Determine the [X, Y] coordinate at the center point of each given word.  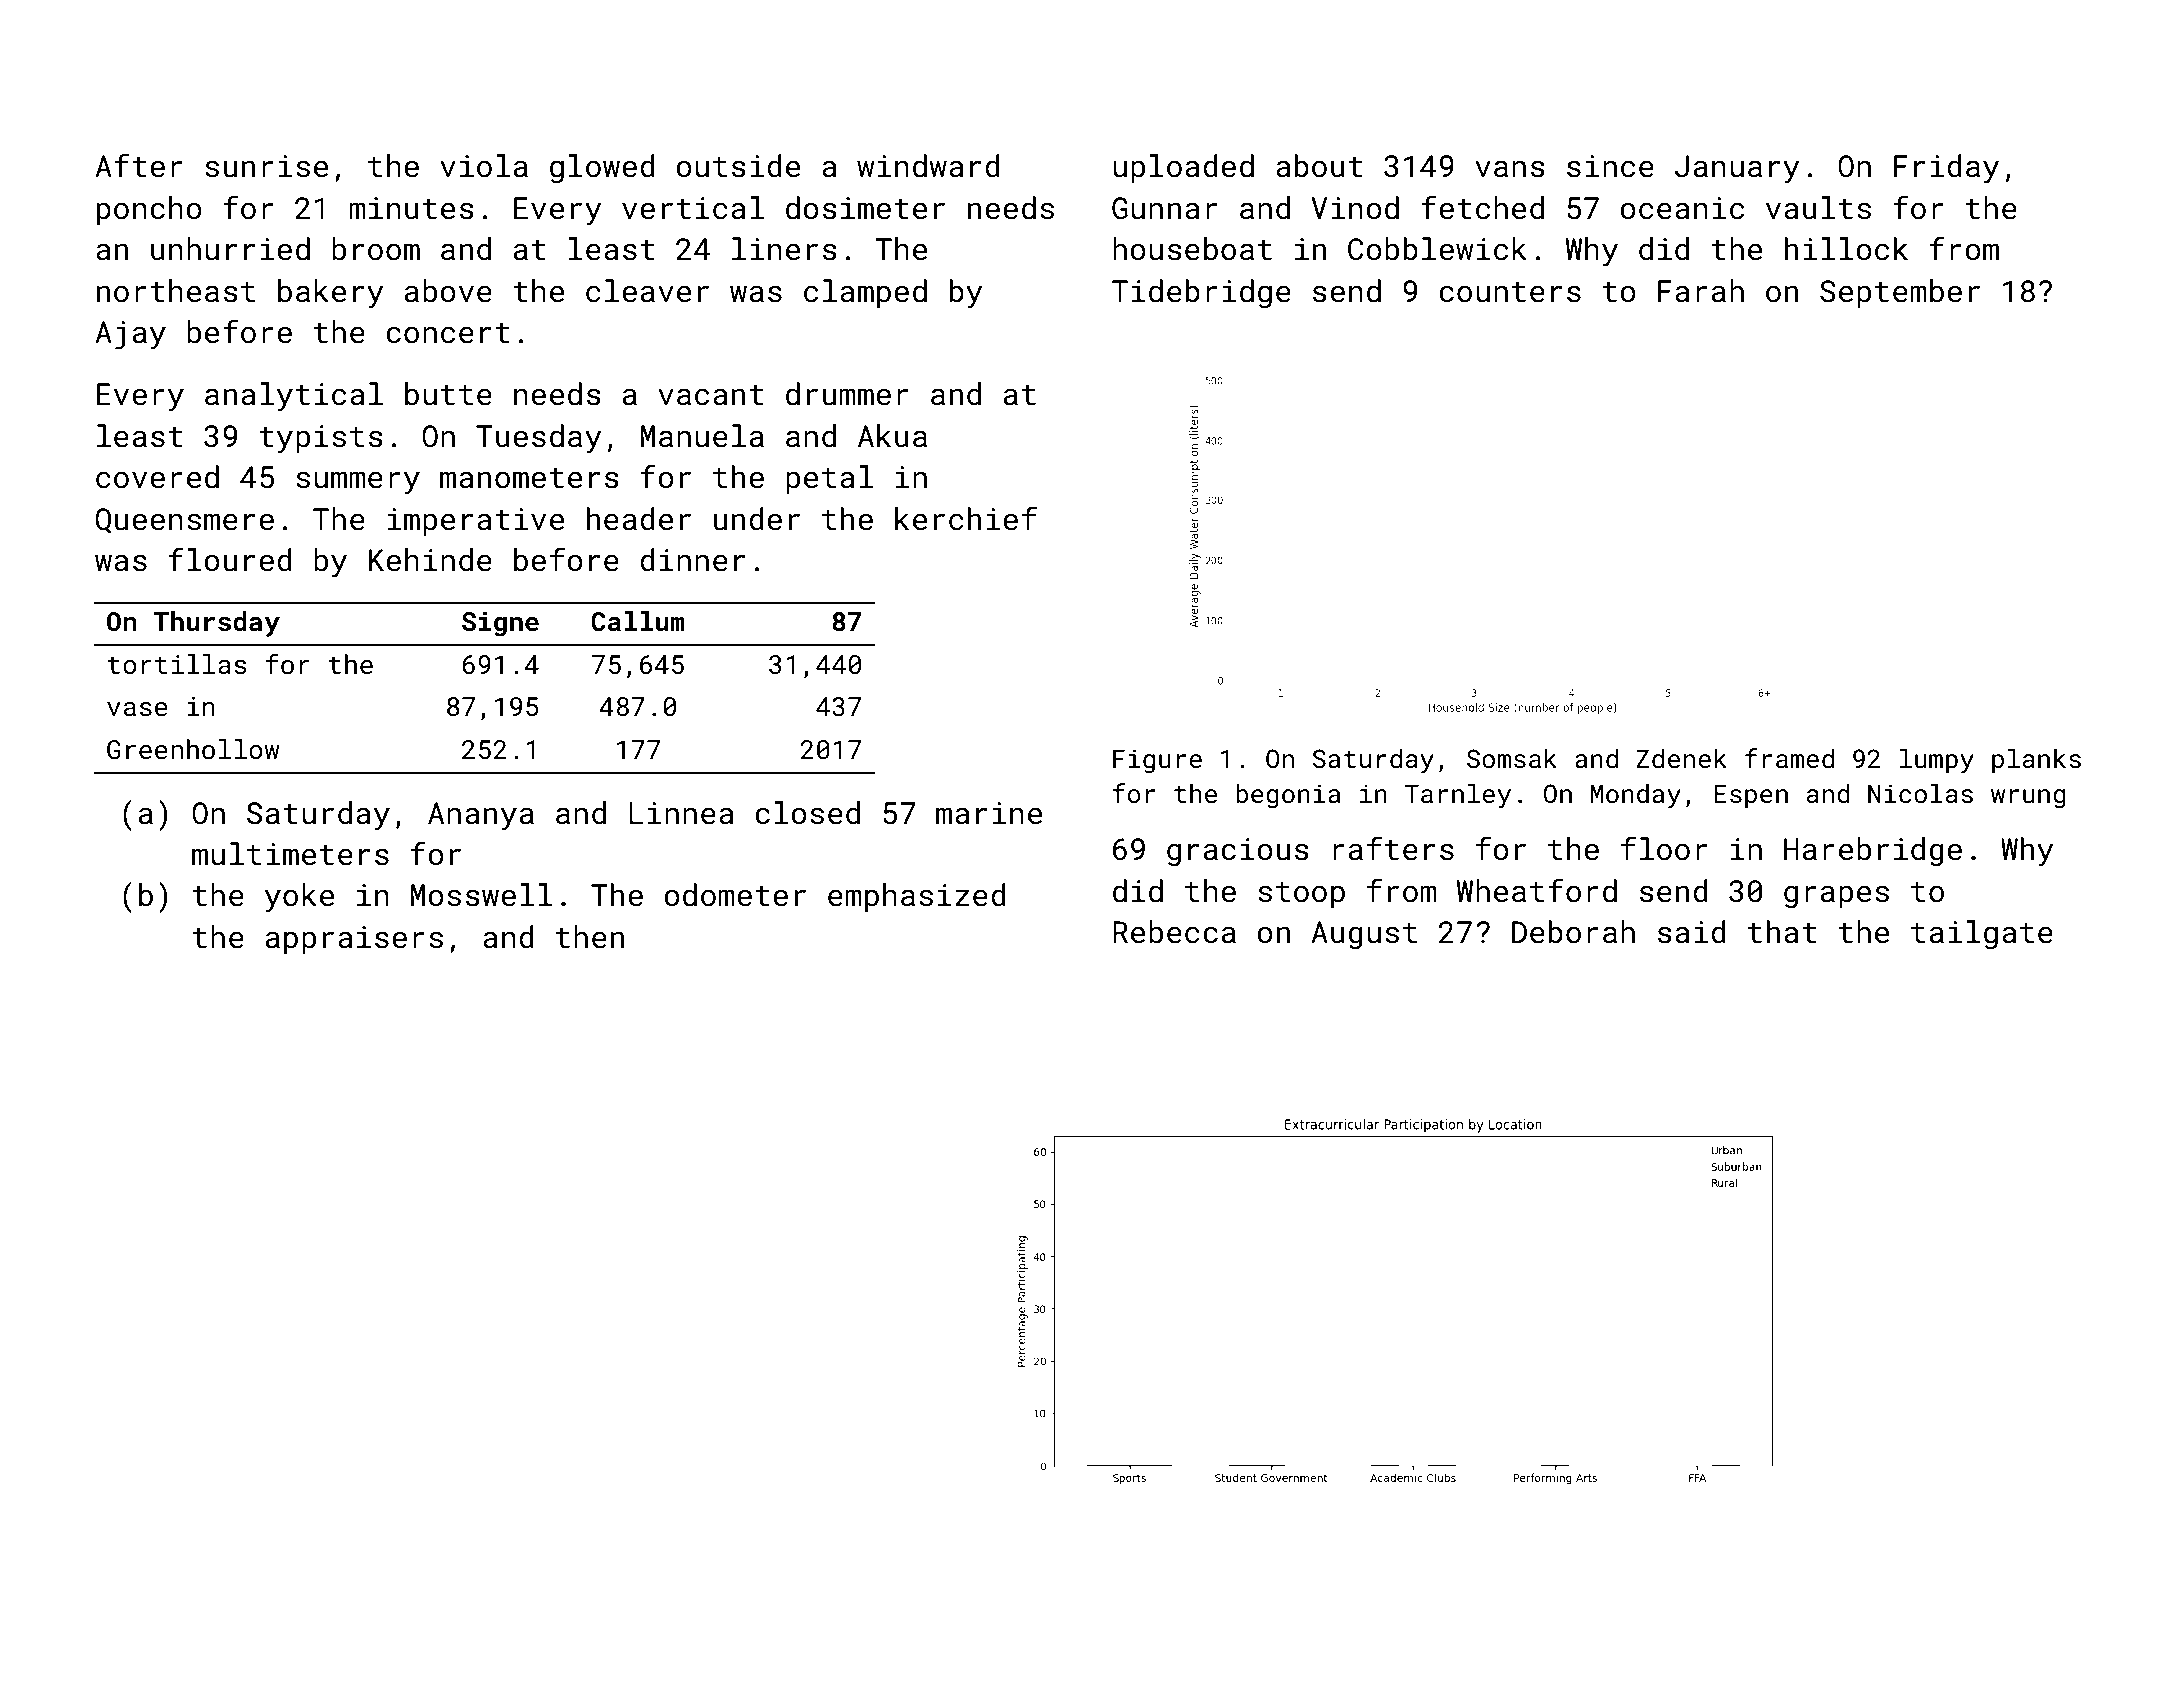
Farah [1701, 291]
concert [448, 333]
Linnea [681, 813]
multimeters [290, 854]
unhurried [230, 249]
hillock [1846, 249]
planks [2036, 760]
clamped [865, 293]
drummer [847, 394]
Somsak [1512, 758]
